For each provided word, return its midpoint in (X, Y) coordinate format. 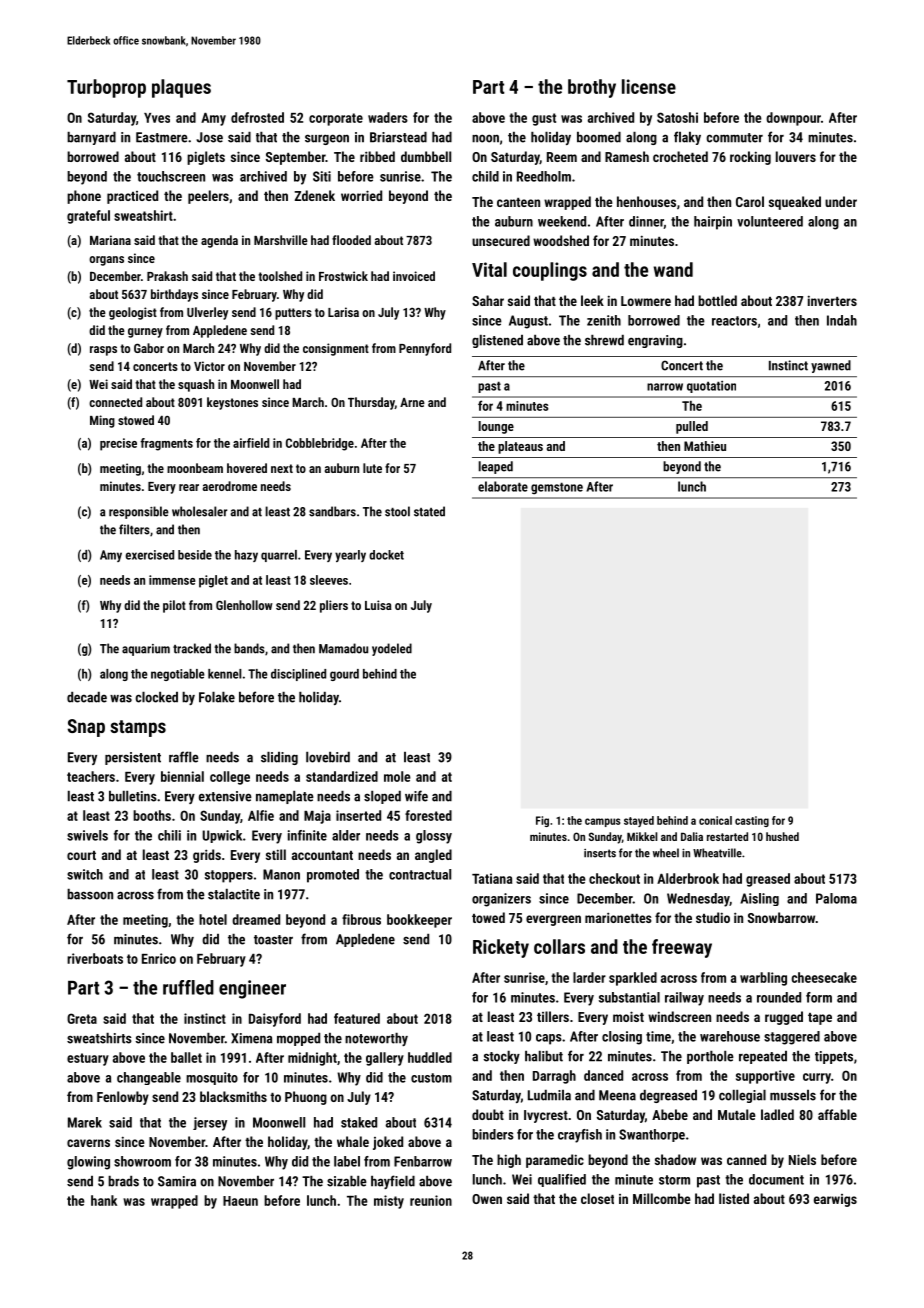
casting (752, 821)
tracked (192, 648)
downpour (793, 119)
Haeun (240, 1201)
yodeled (392, 649)
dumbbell (426, 156)
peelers (208, 197)
